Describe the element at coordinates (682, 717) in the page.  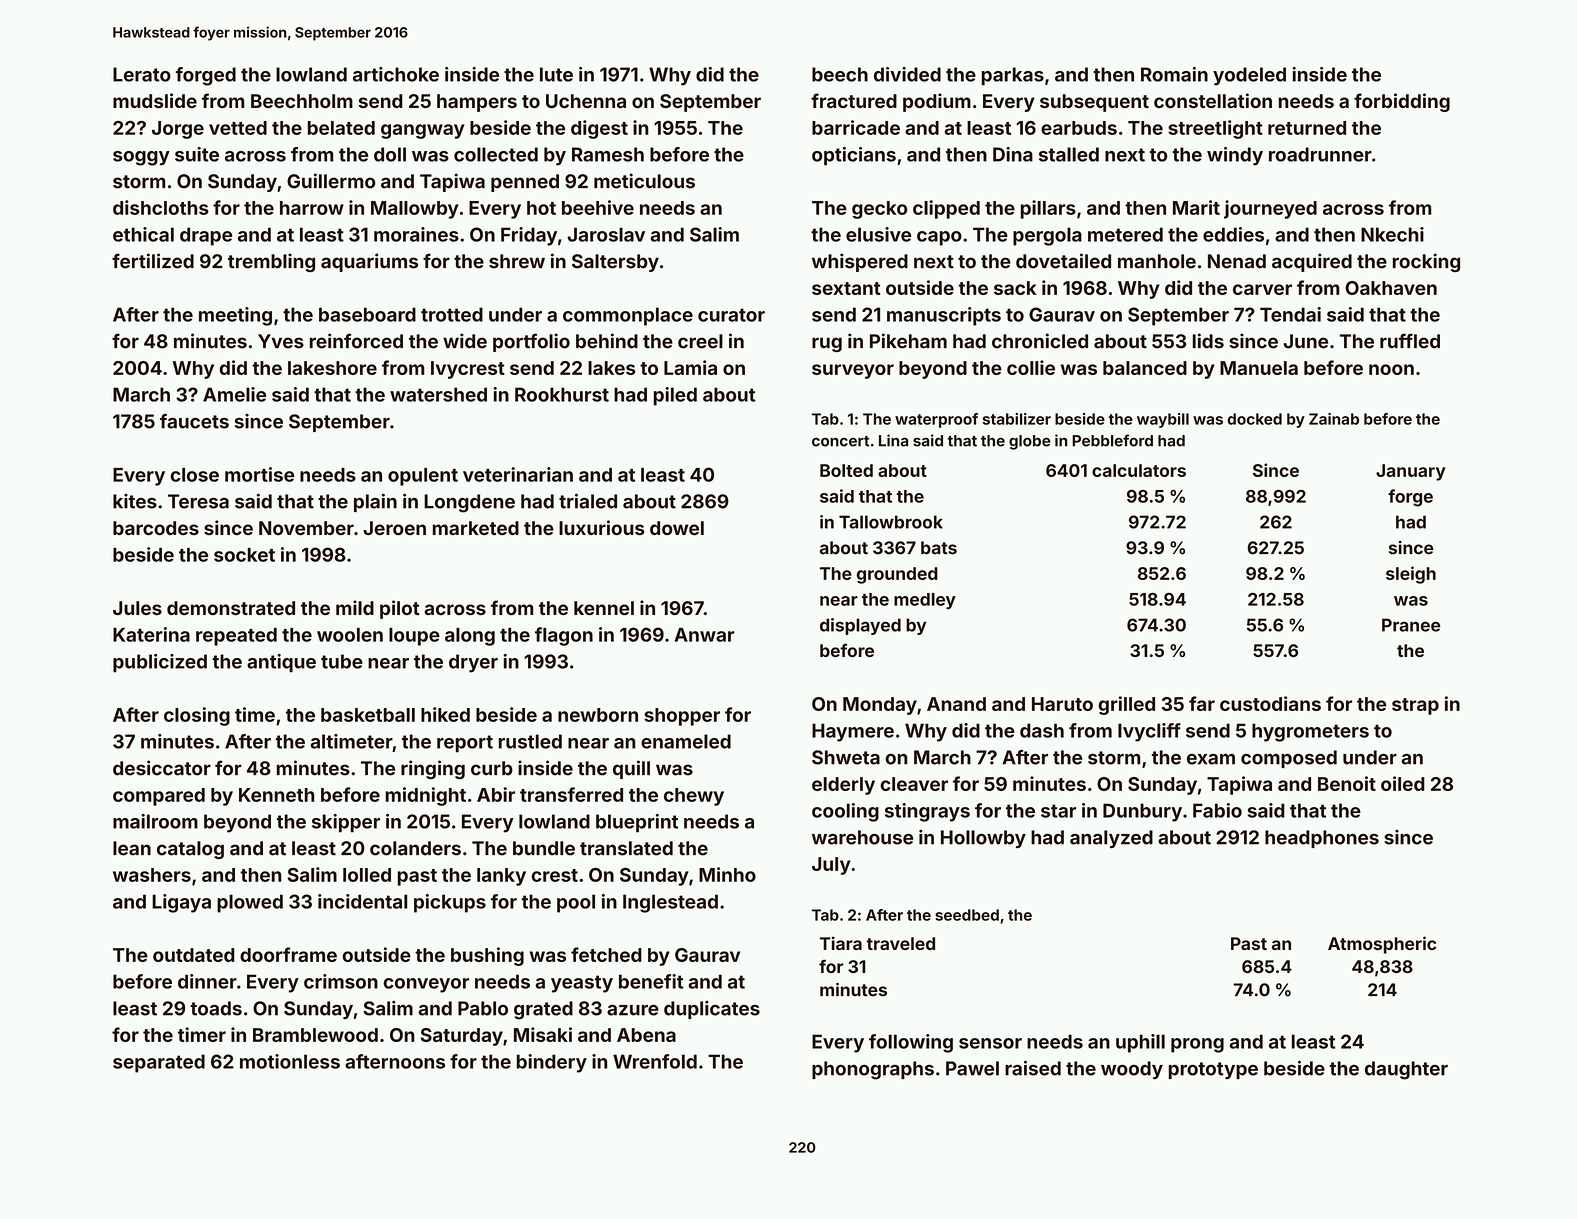
I see `shopper` at that location.
